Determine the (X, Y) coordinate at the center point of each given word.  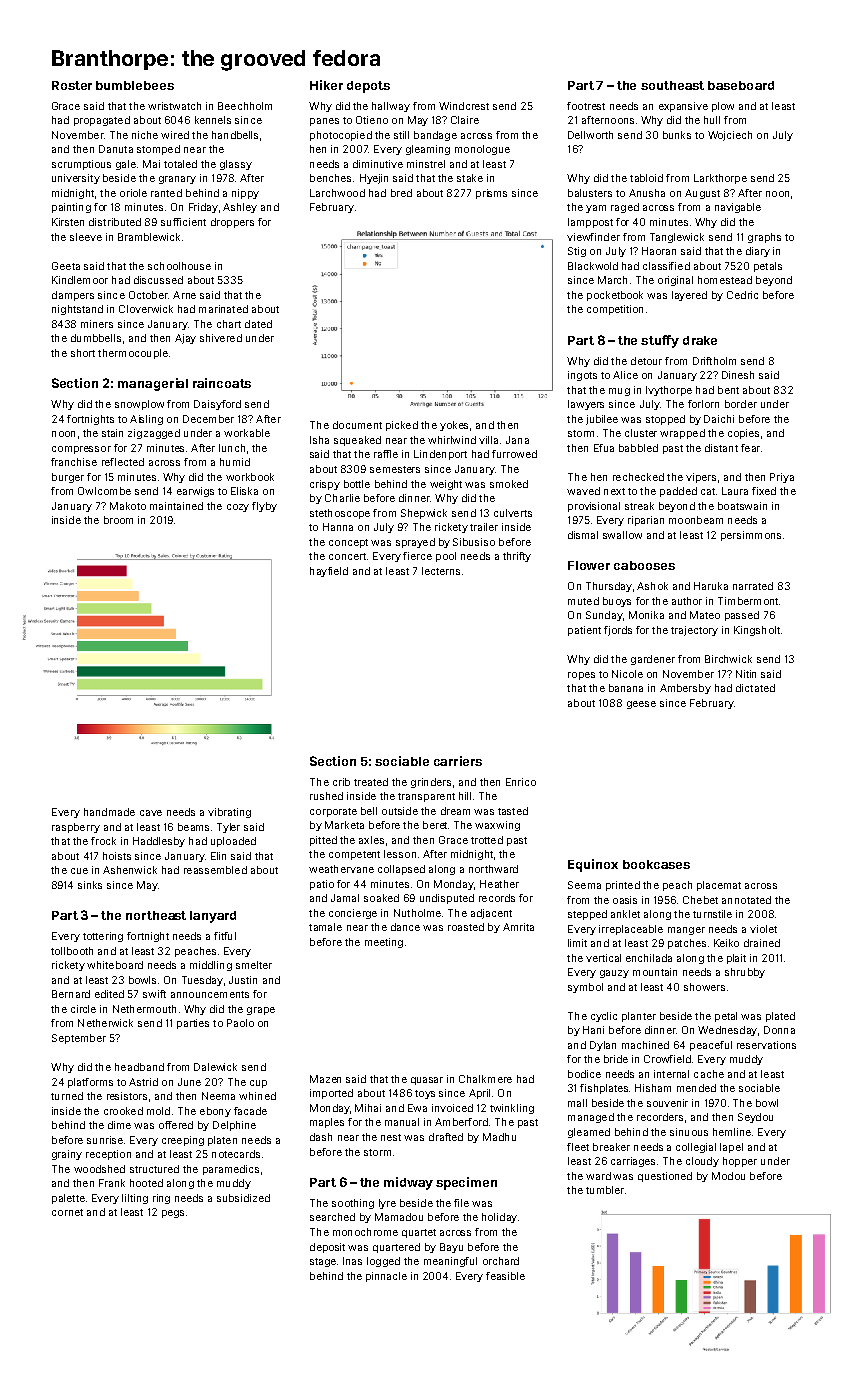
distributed (115, 222)
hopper (740, 1162)
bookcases (656, 864)
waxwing (497, 826)
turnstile (712, 914)
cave (151, 813)
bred (401, 193)
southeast (672, 85)
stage (323, 1262)
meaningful (450, 1262)
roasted (466, 927)
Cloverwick (146, 309)
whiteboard (115, 965)
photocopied (341, 136)
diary (758, 252)
